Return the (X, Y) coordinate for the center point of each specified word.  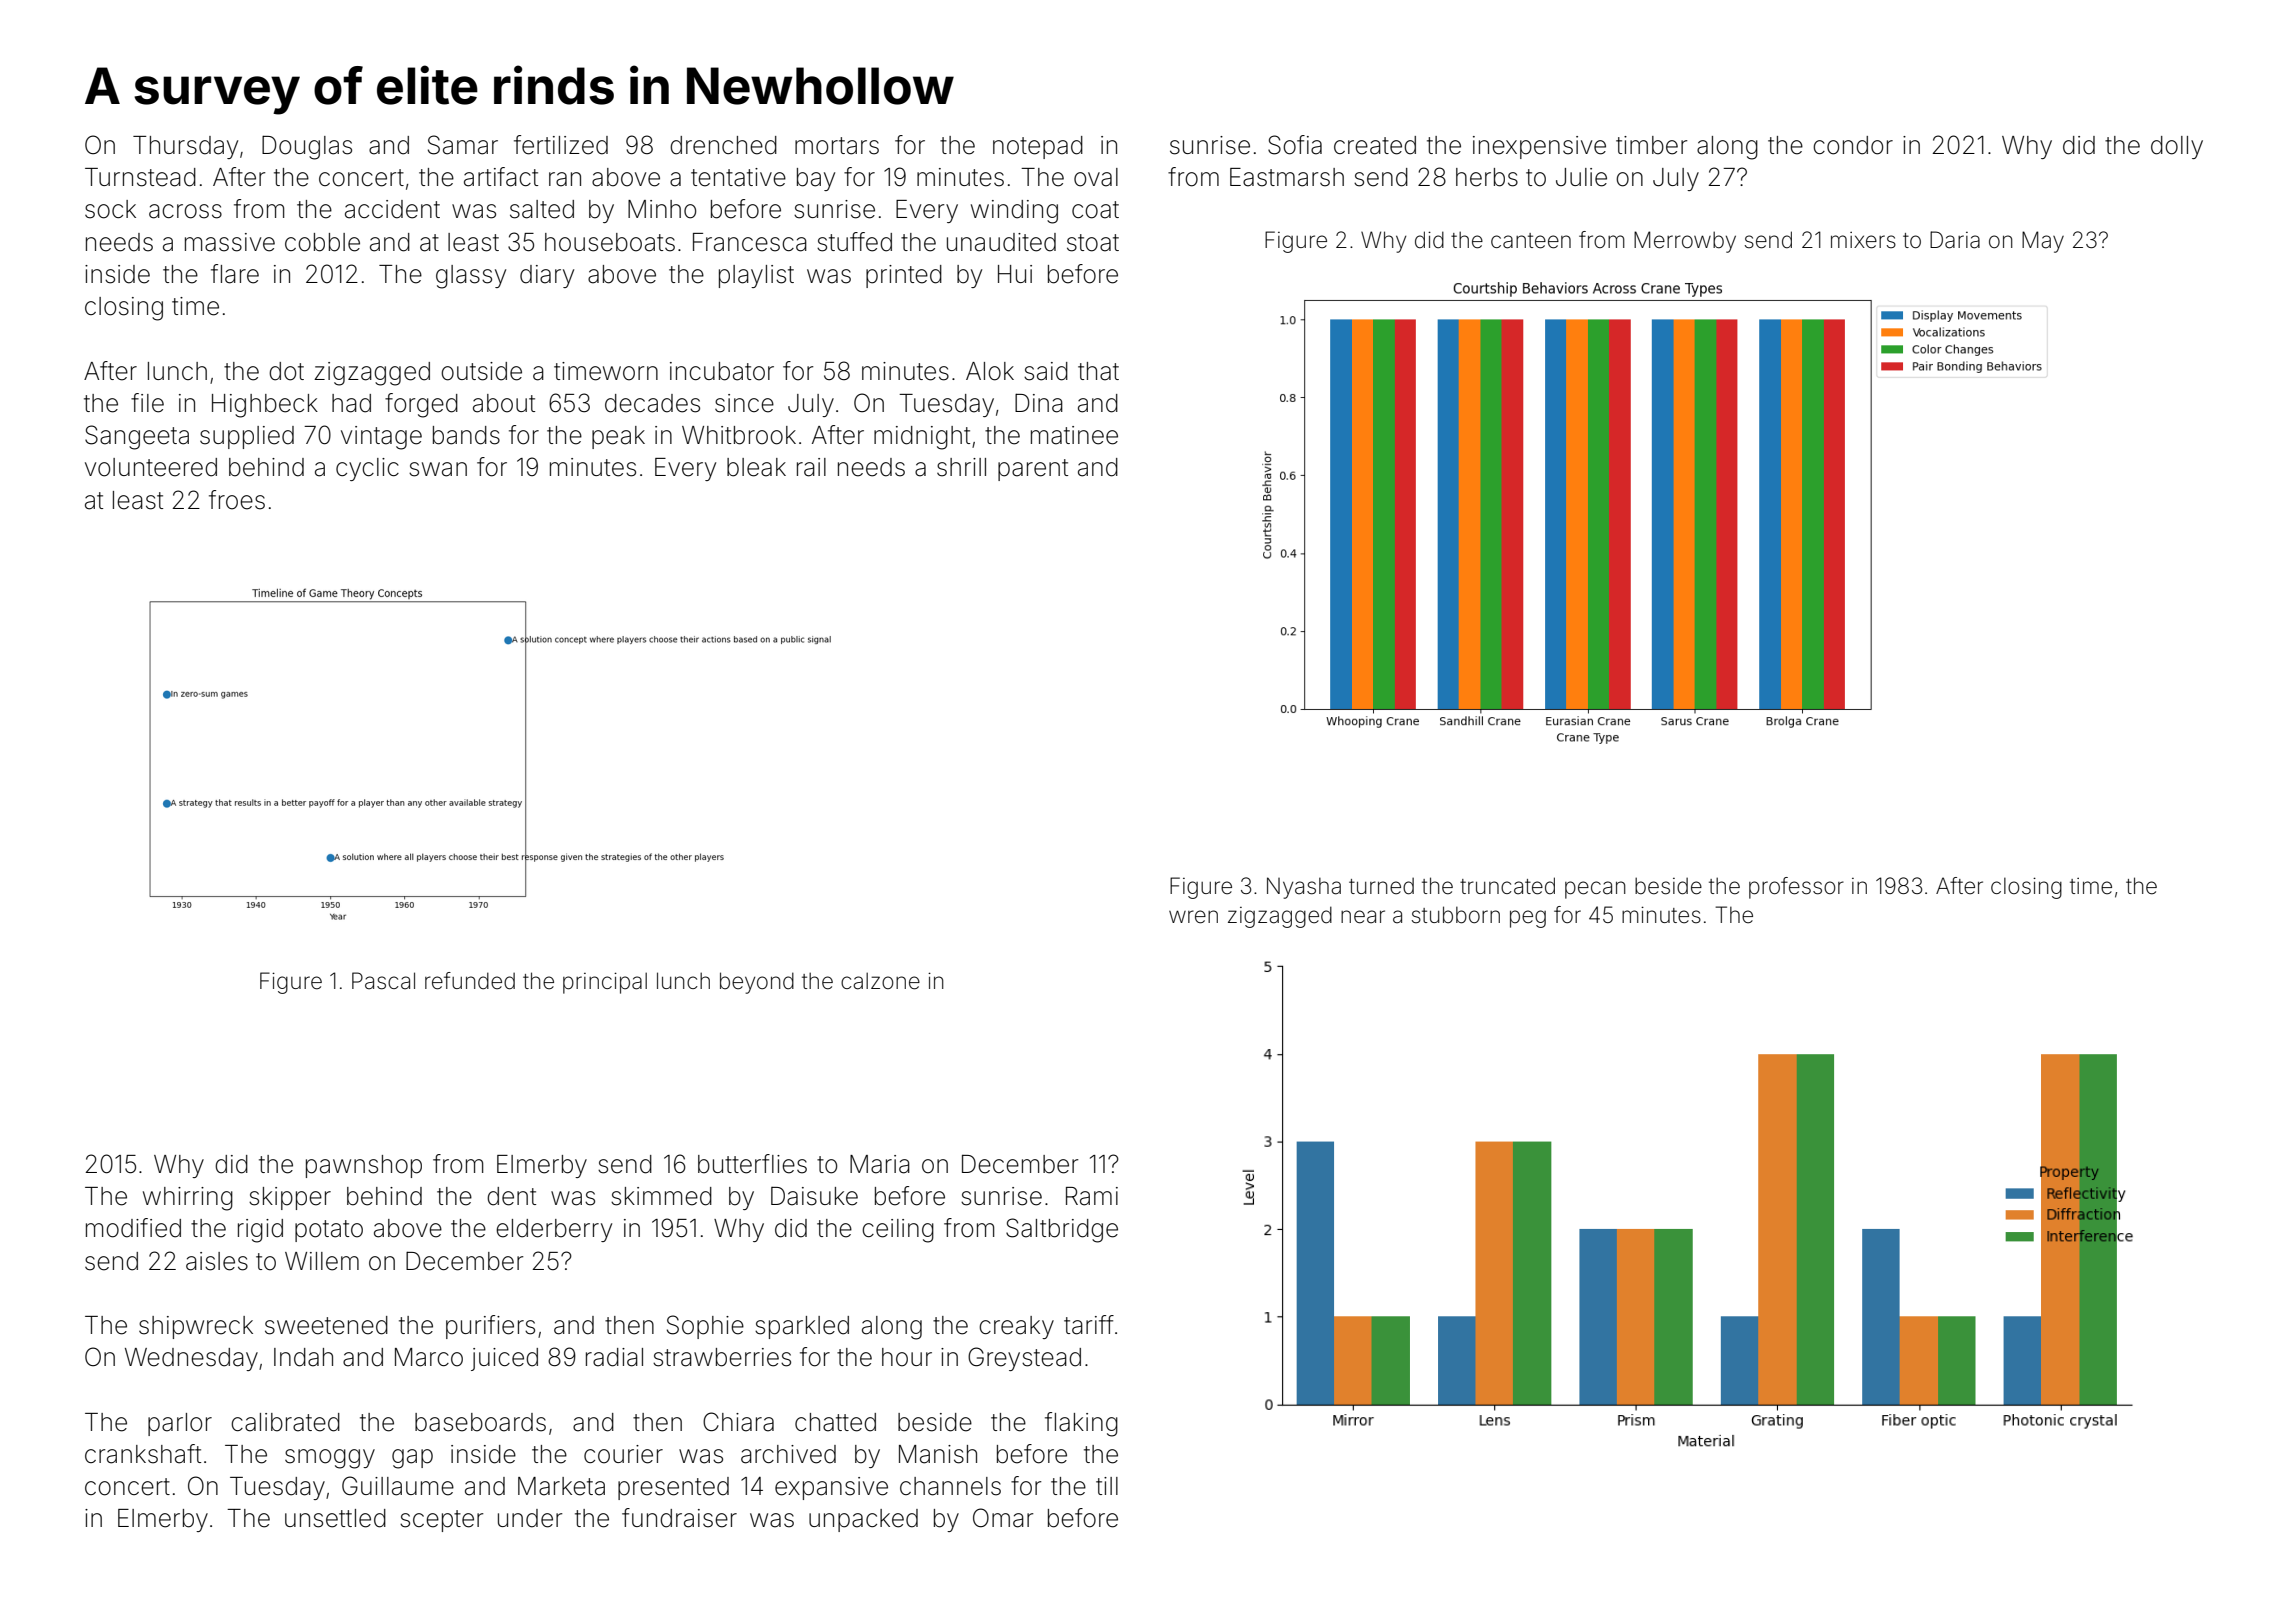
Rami (1092, 1196)
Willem (322, 1261)
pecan (1595, 890)
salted (542, 209)
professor (1796, 888)
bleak (756, 467)
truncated (1507, 886)
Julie (1581, 177)
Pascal (383, 981)
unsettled (335, 1518)
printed (904, 276)
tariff (1089, 1325)
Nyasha (1304, 888)
